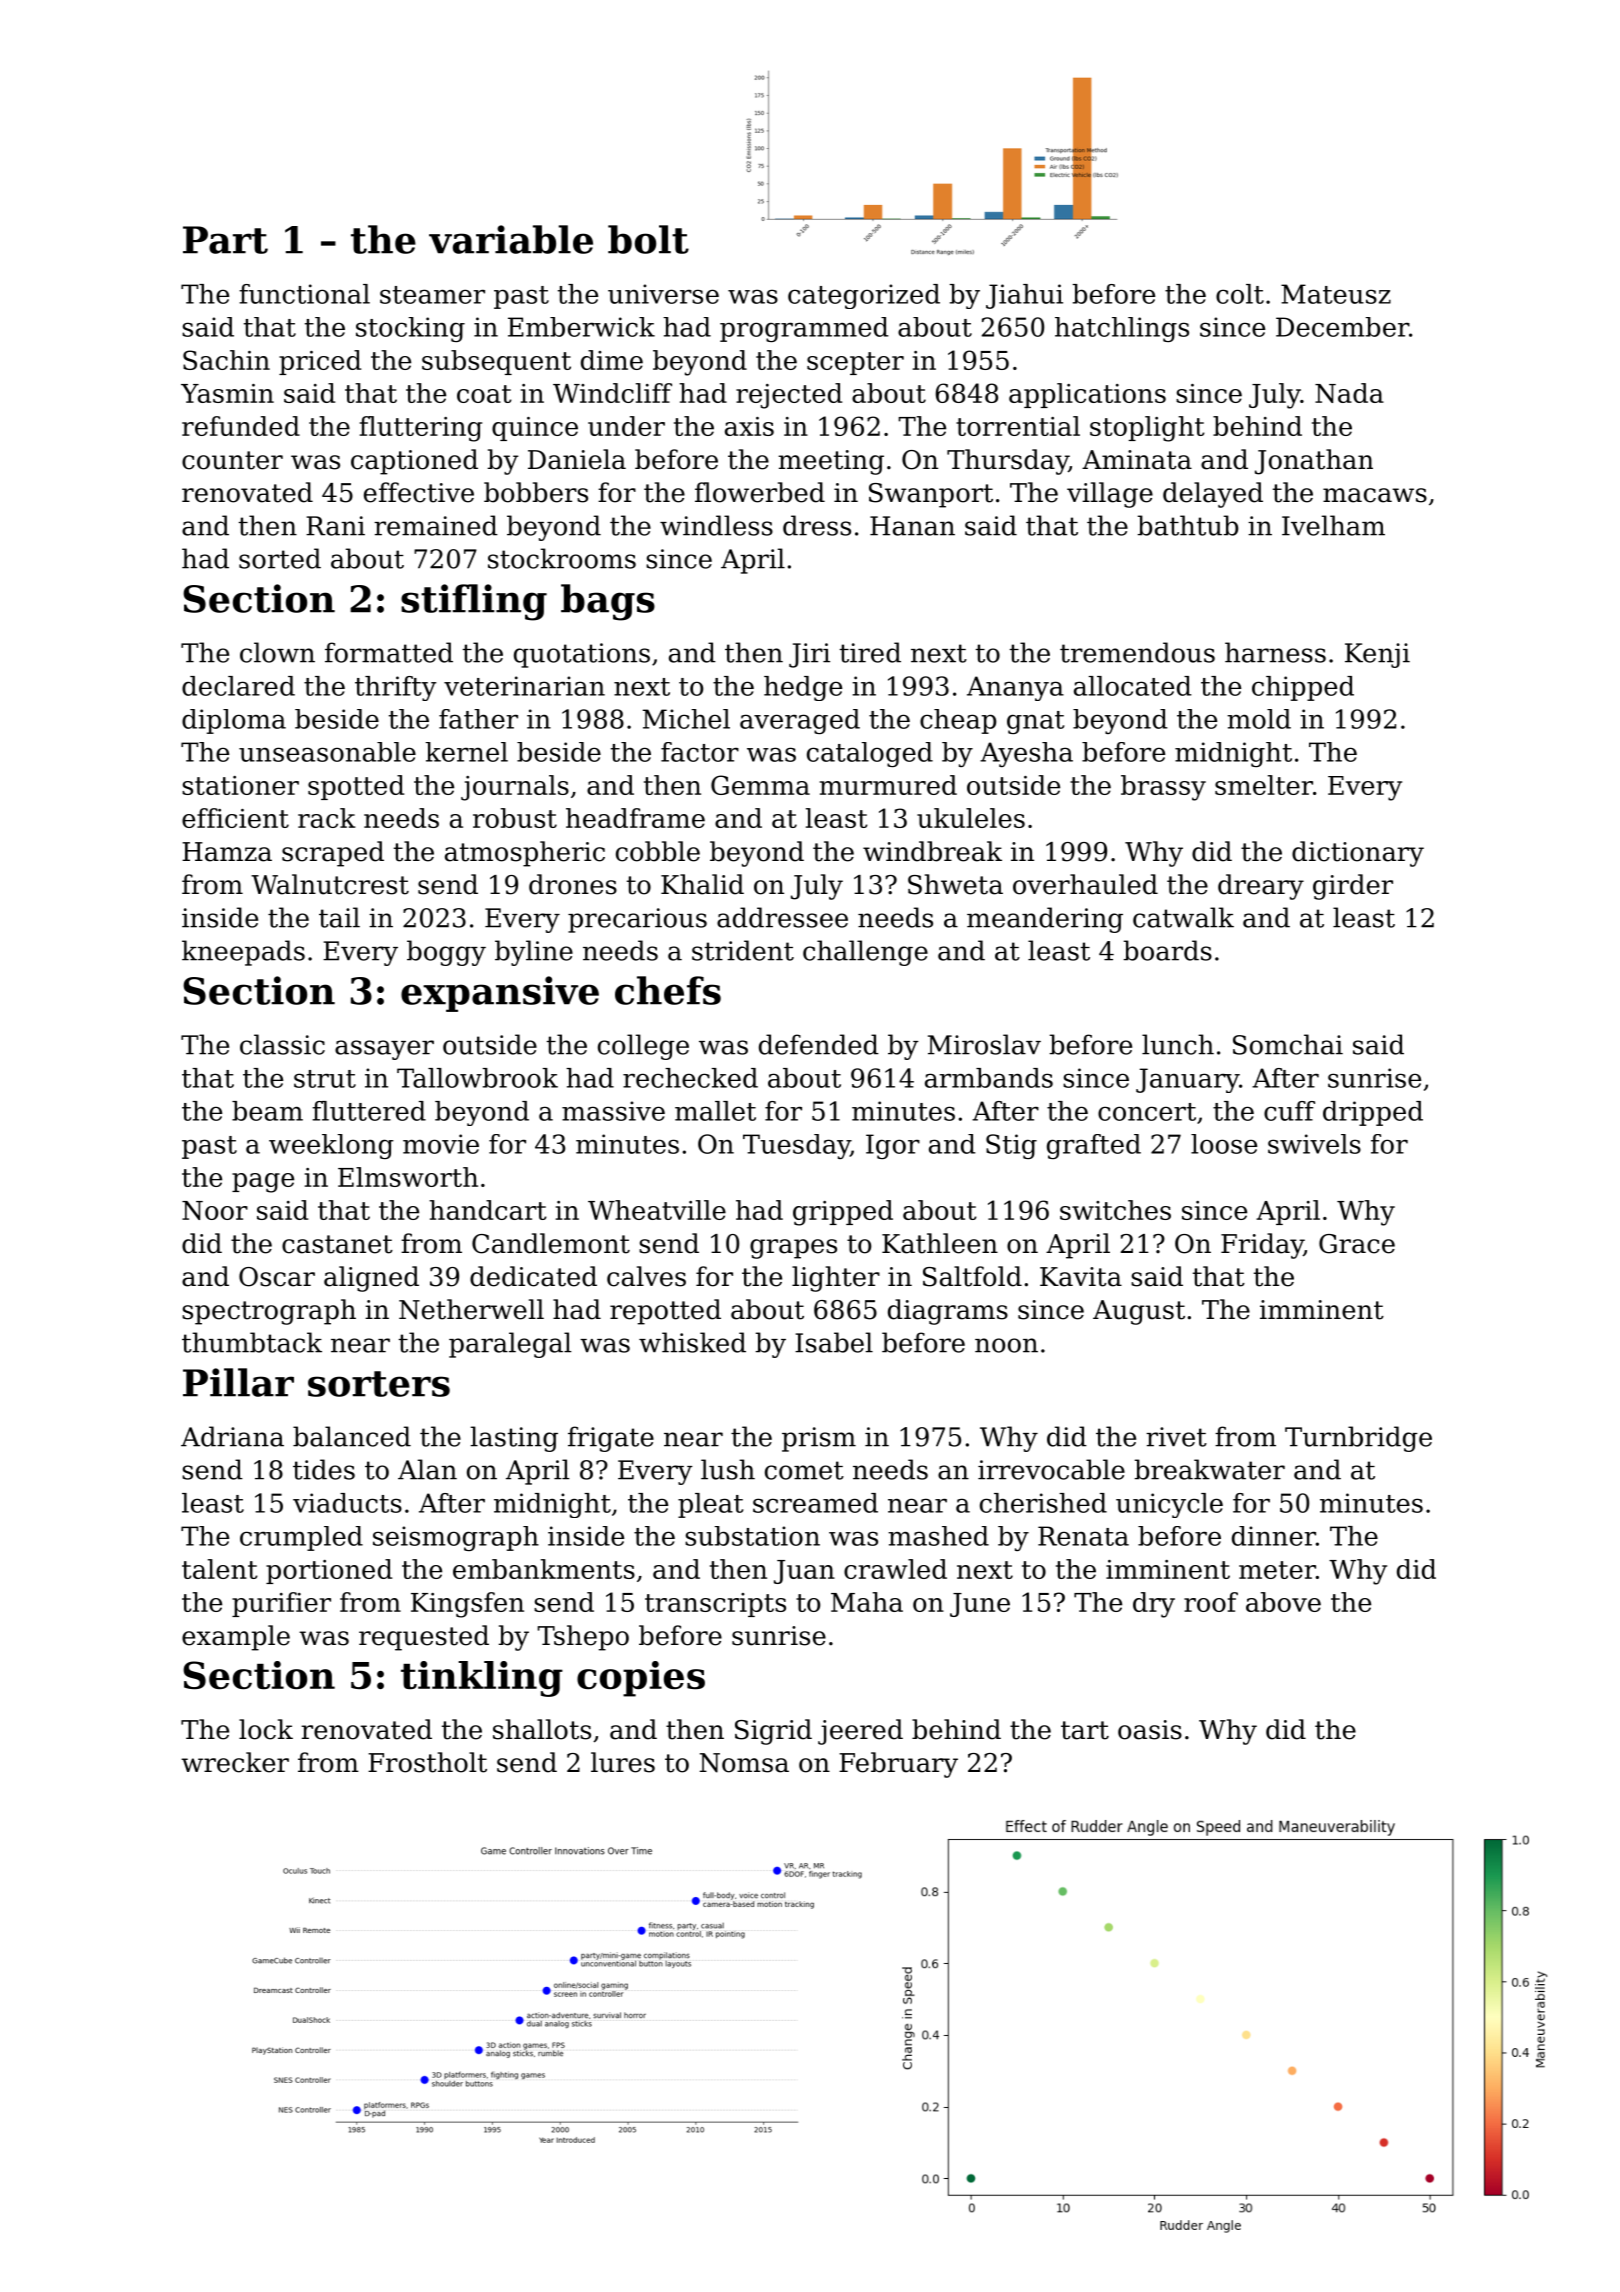 Image resolution: width=1620 pixels, height=2292 pixels. I want to click on lures, so click(623, 1762).
